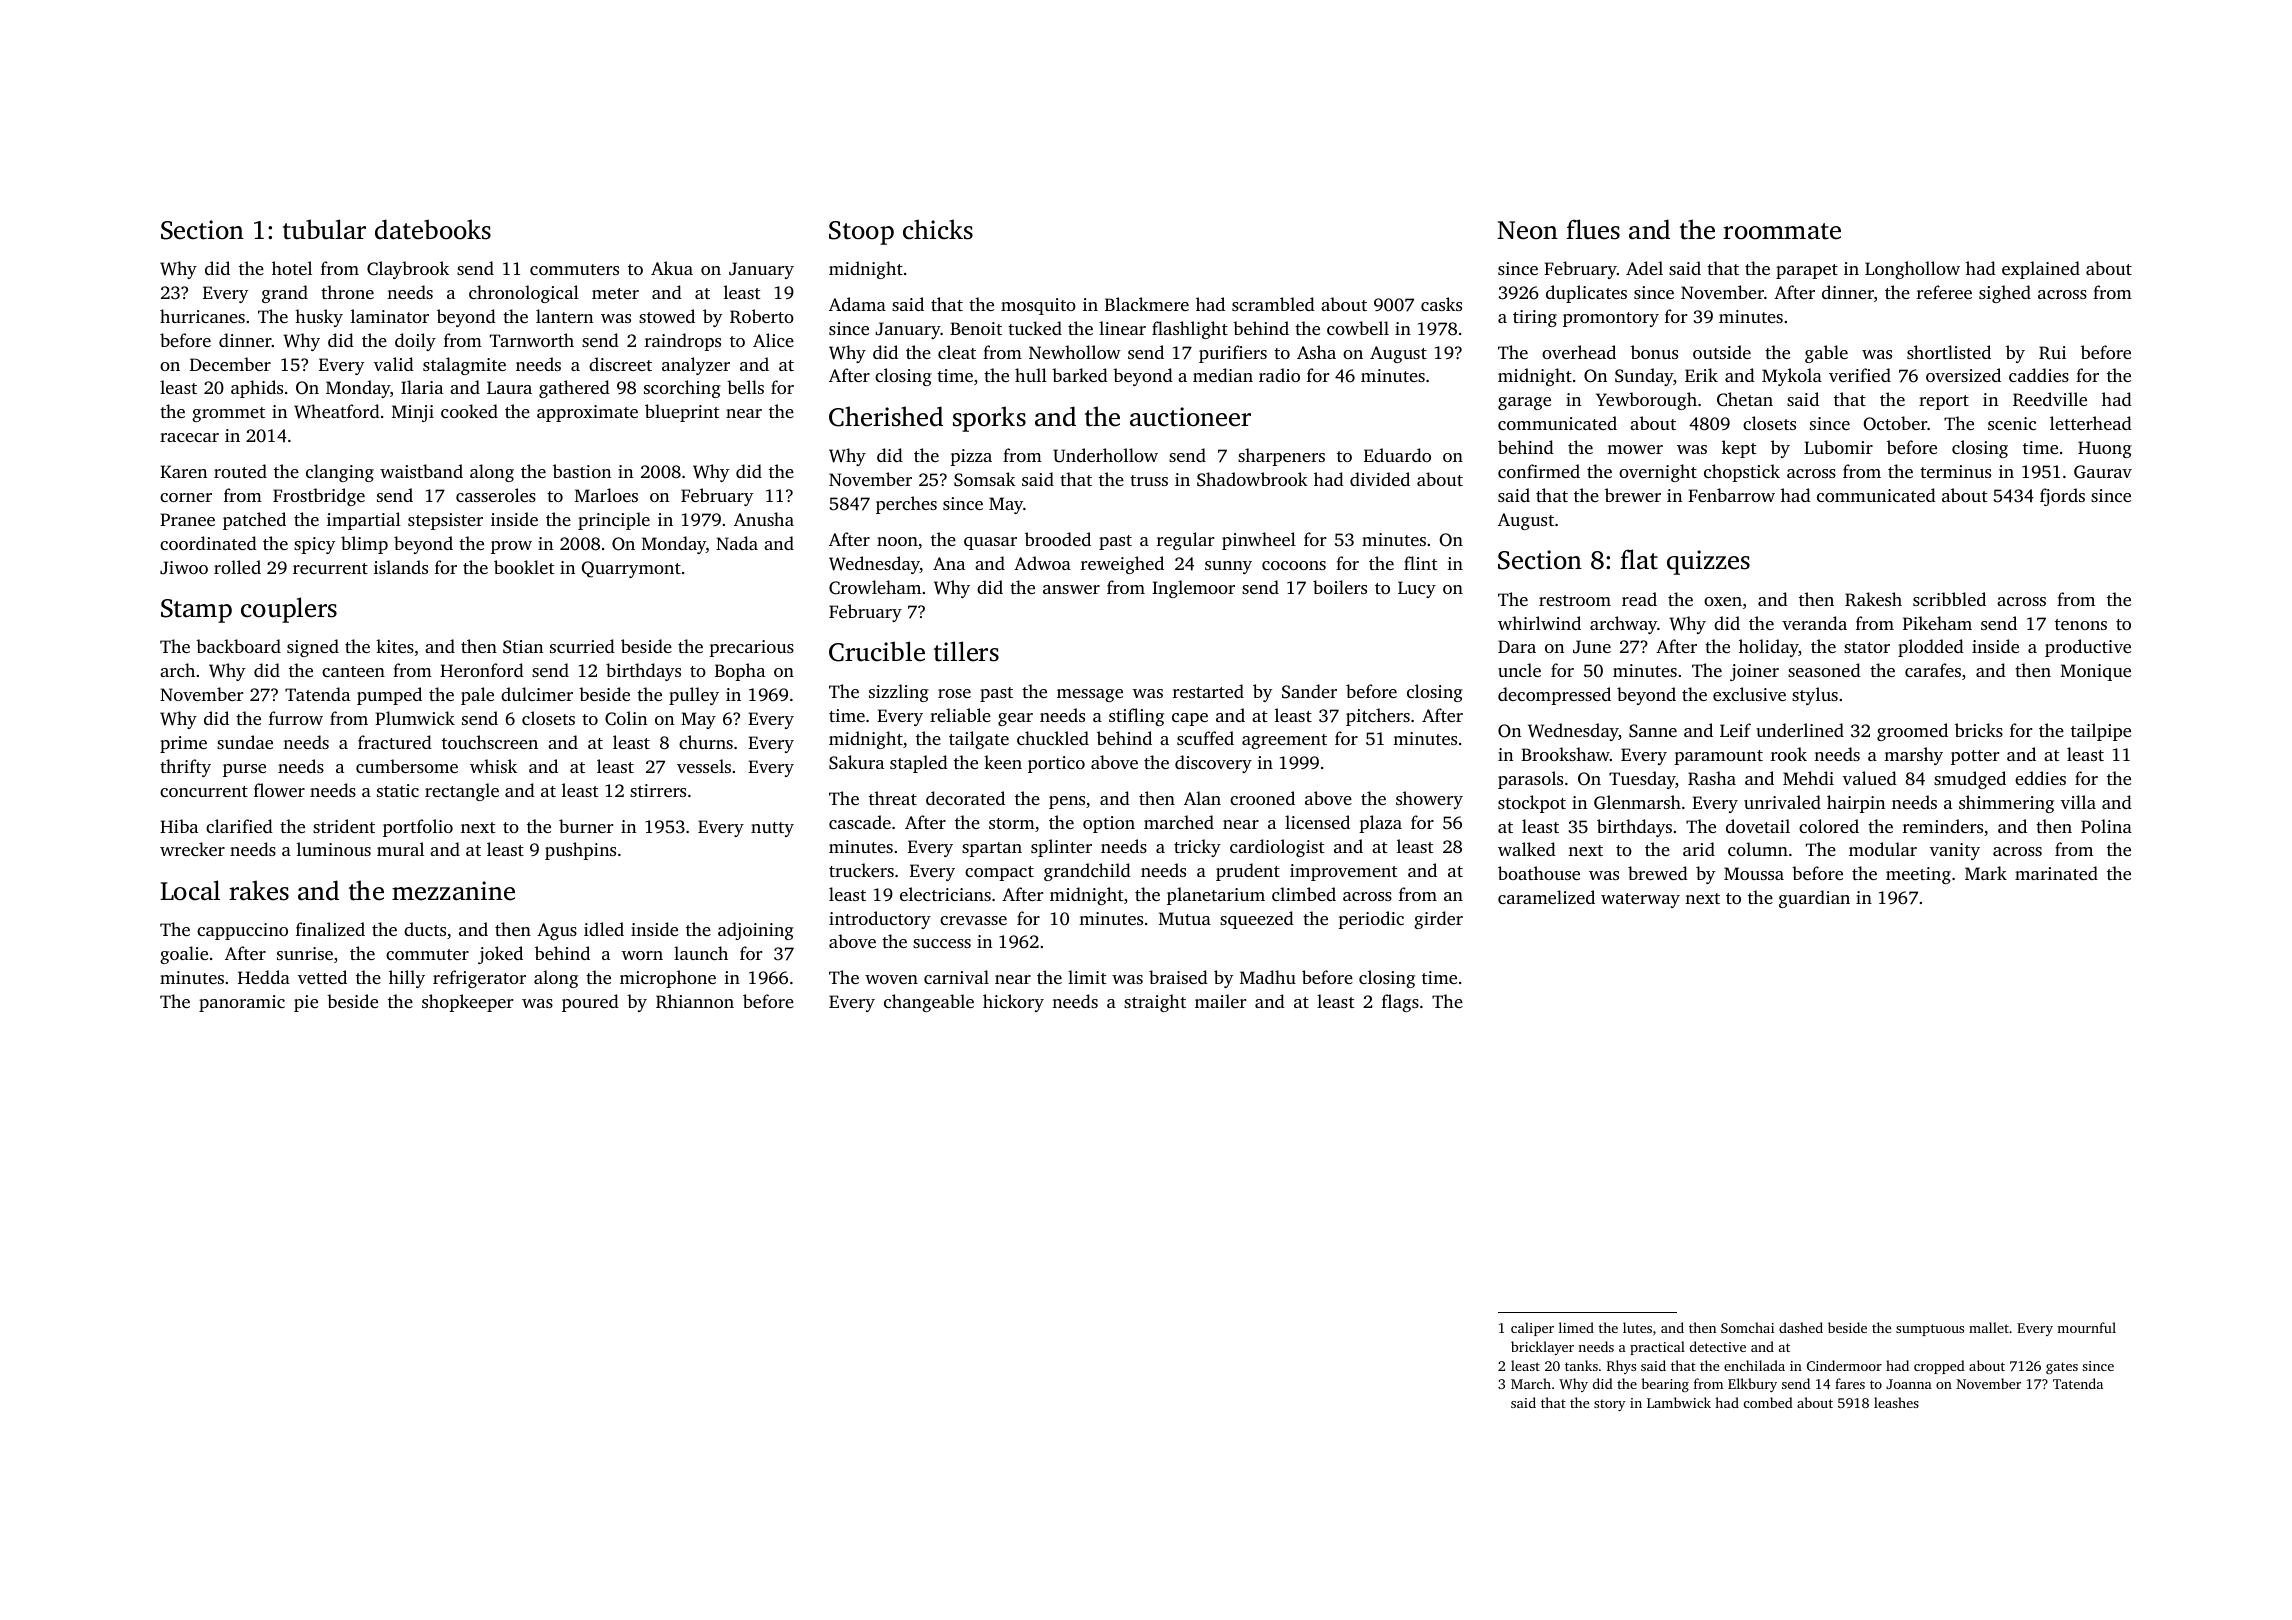 The image size is (2292, 1620). I want to click on signed, so click(313, 648).
